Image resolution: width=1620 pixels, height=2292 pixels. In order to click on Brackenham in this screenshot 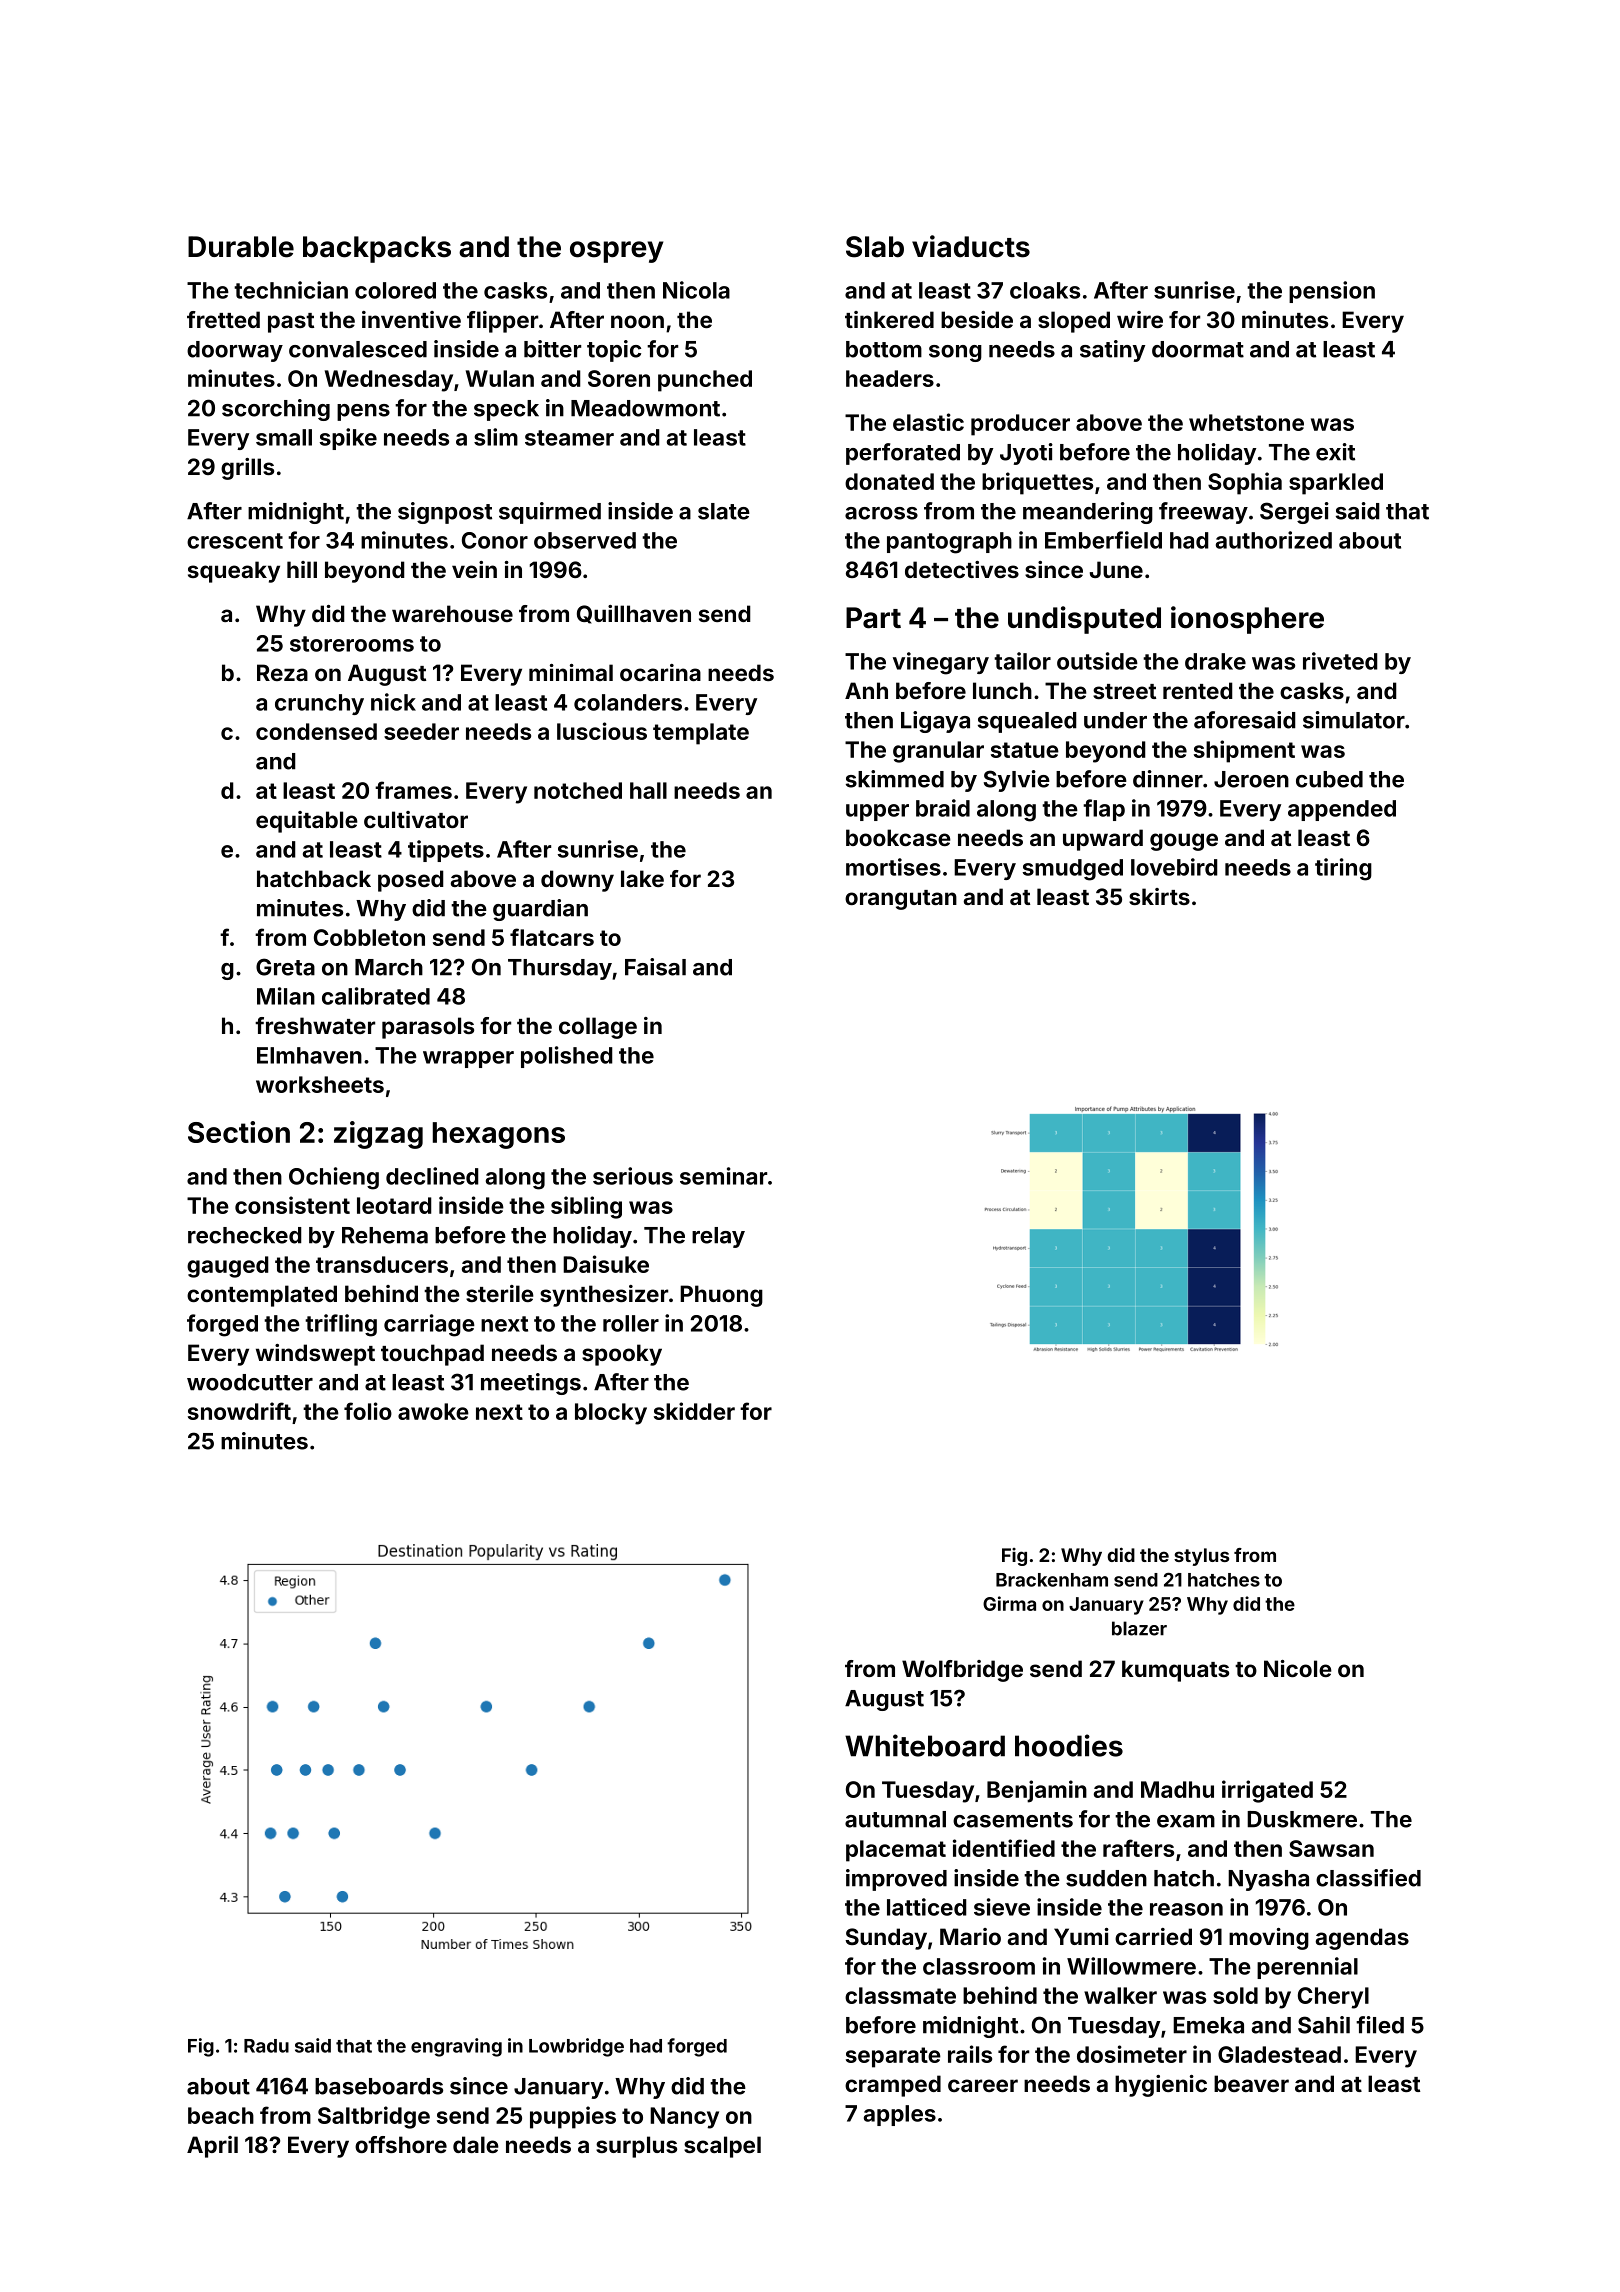, I will do `click(1052, 1580)`.
